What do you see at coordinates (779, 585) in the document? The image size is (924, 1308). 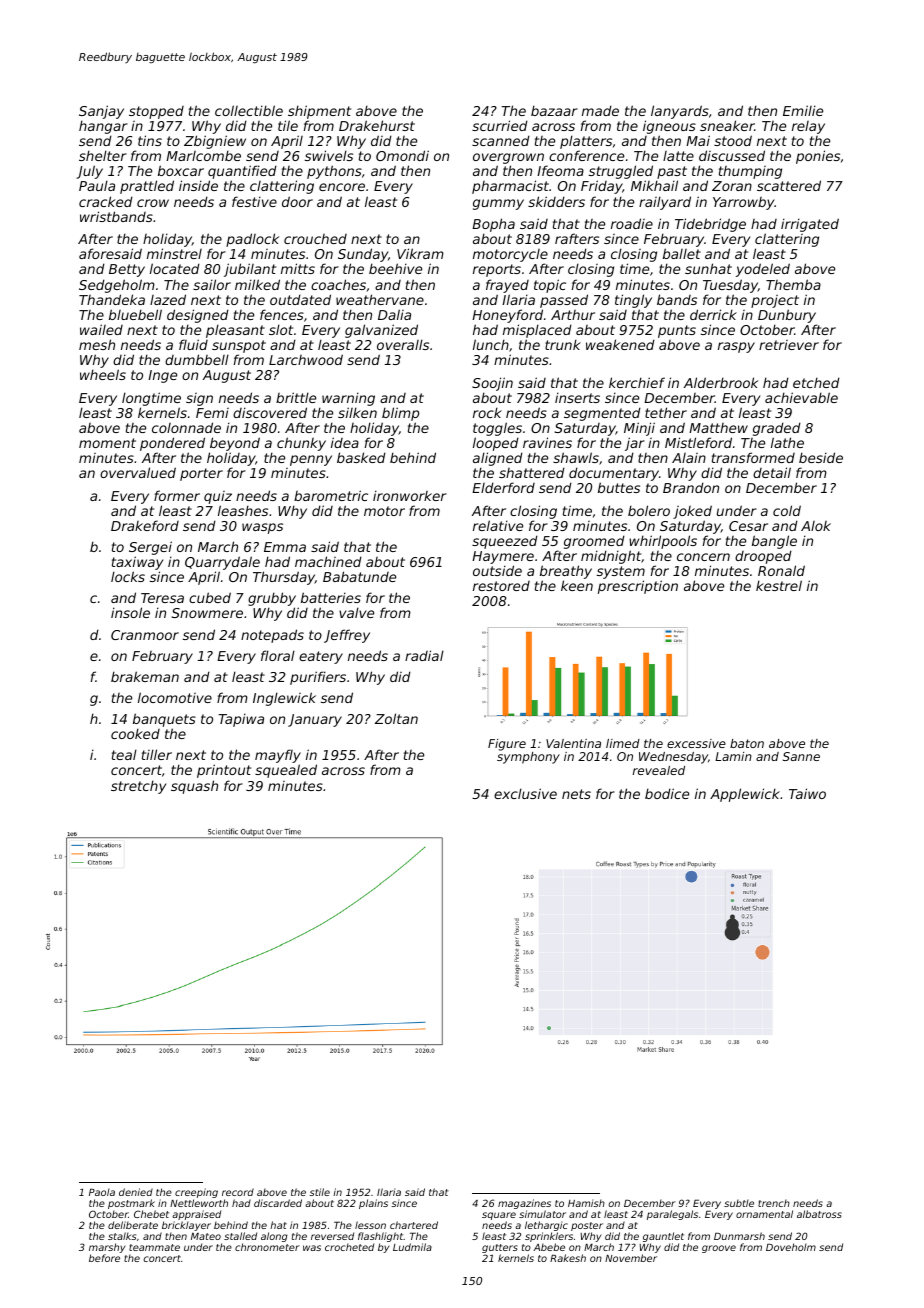 I see `kestrel` at bounding box center [779, 585].
